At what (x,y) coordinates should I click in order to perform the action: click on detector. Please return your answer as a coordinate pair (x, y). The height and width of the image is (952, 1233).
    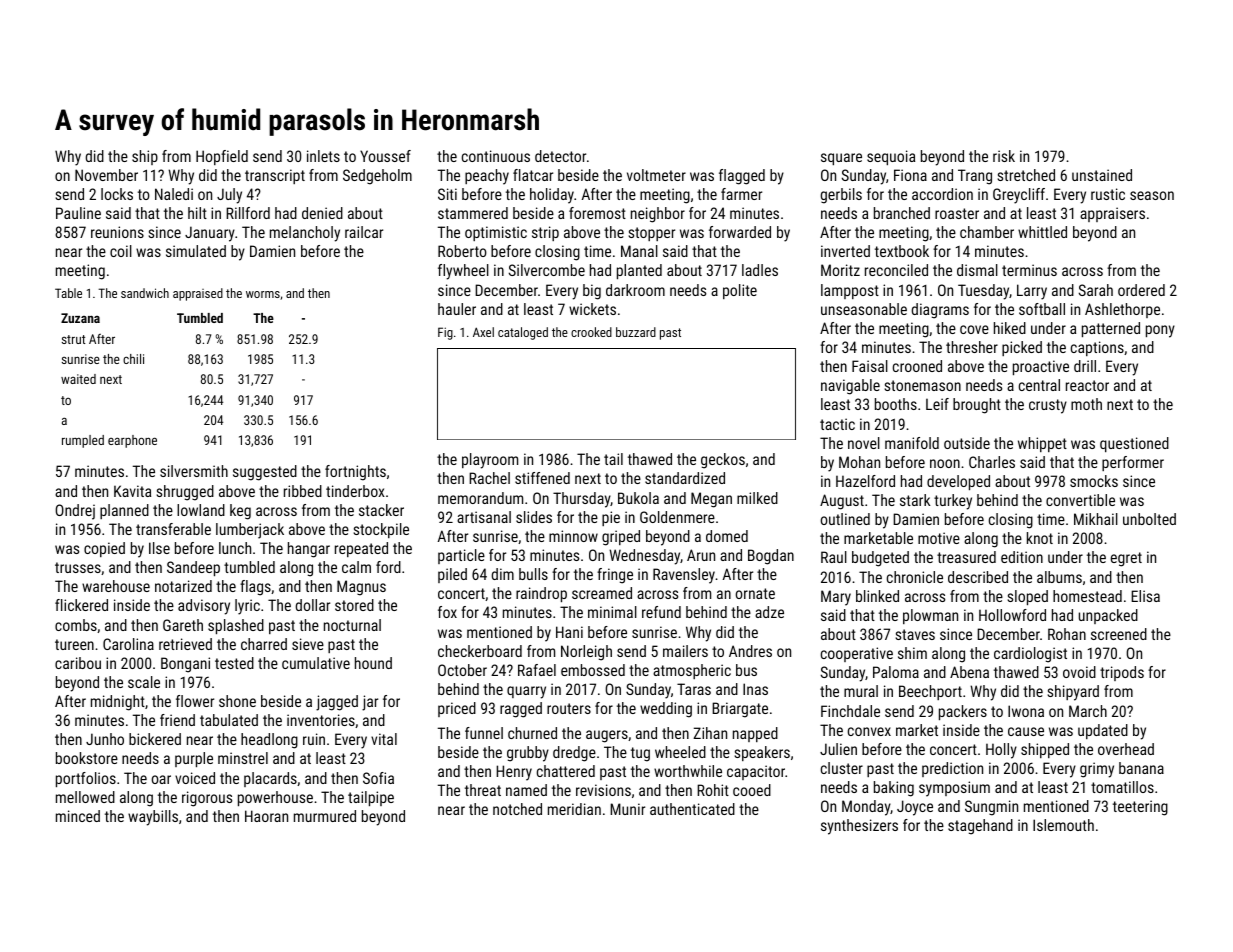
    Looking at the image, I should click on (560, 156).
